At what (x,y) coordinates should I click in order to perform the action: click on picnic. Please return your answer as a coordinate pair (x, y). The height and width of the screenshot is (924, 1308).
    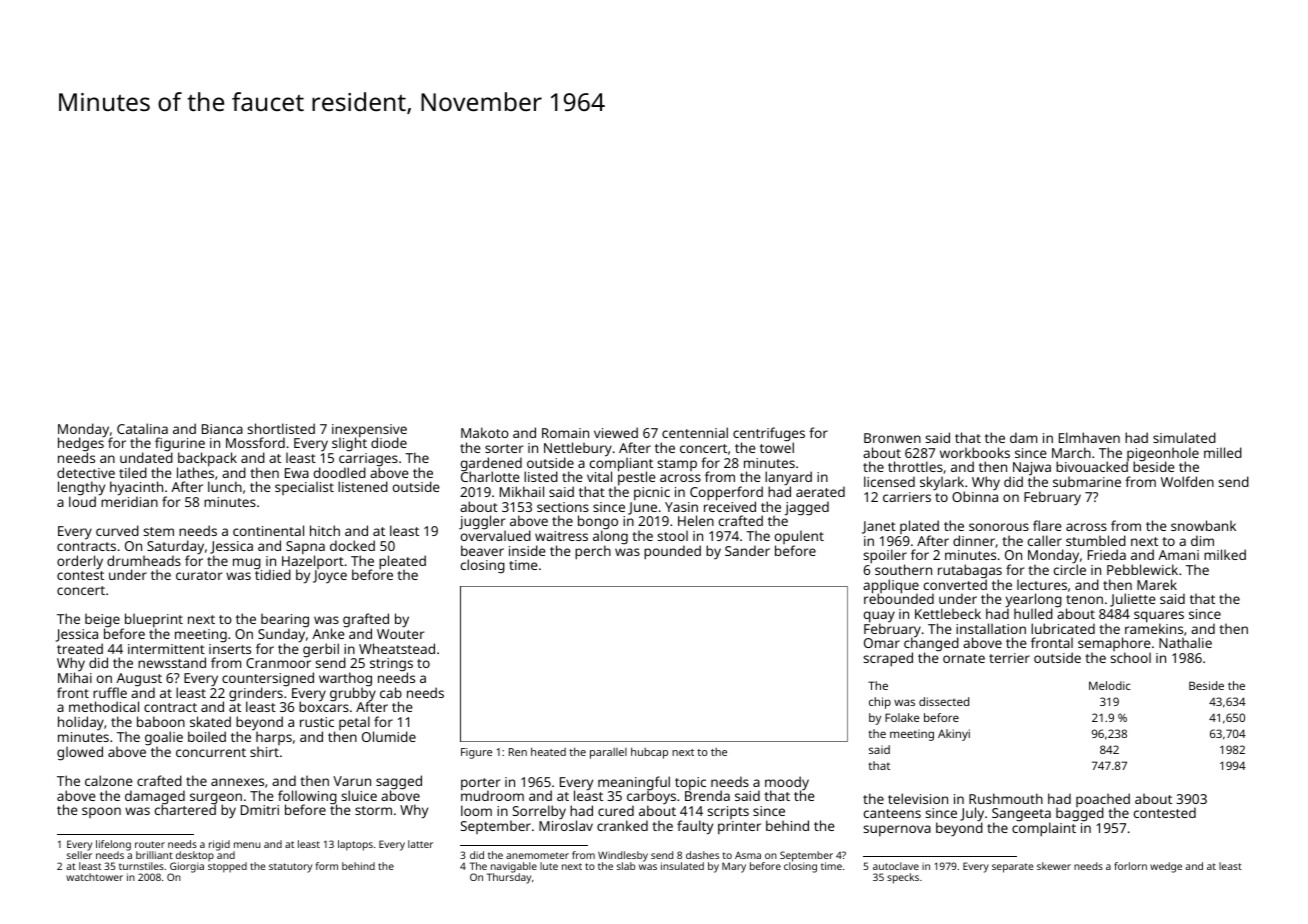
    Looking at the image, I should click on (652, 493).
